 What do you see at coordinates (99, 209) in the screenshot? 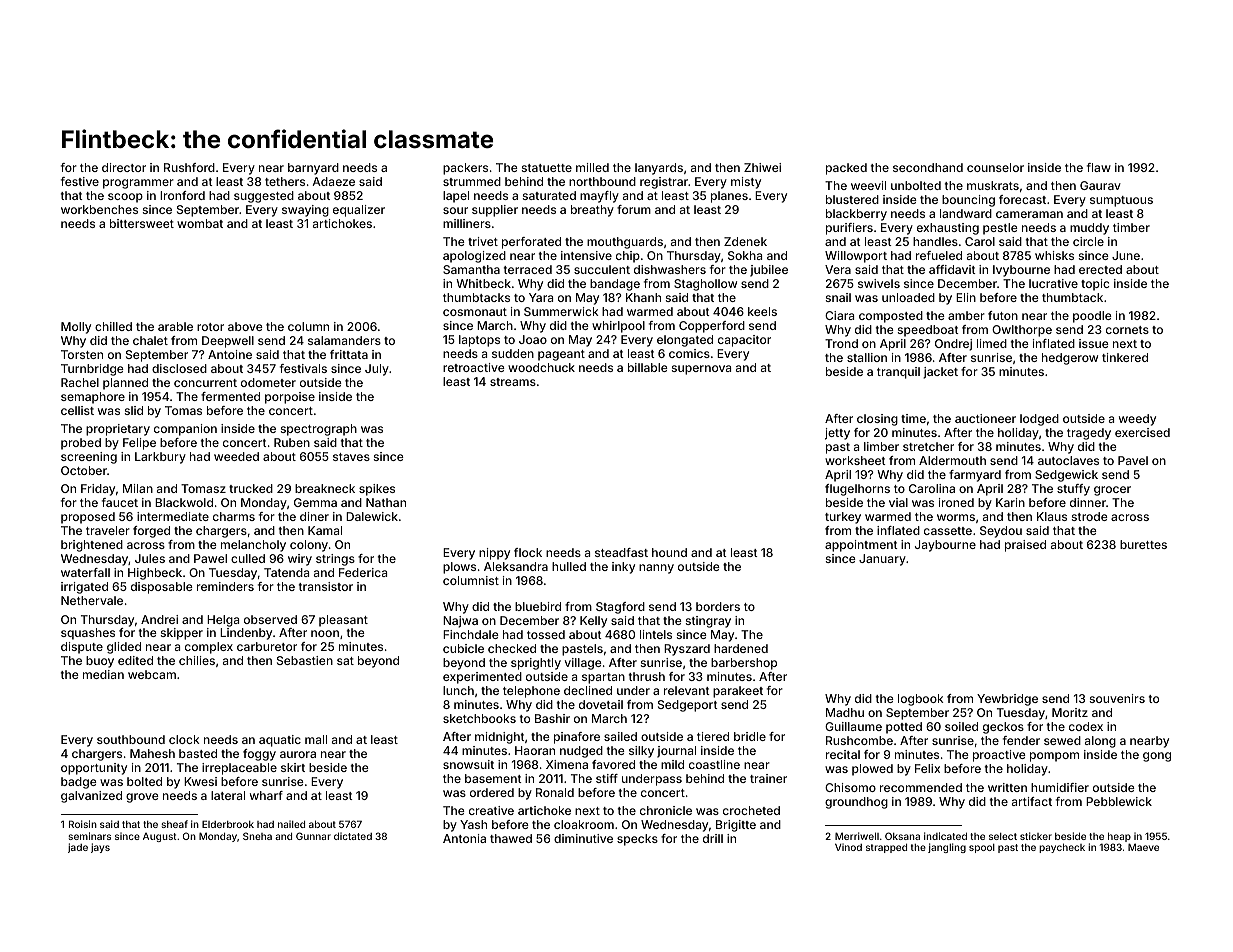
I see `workbenches` at bounding box center [99, 209].
